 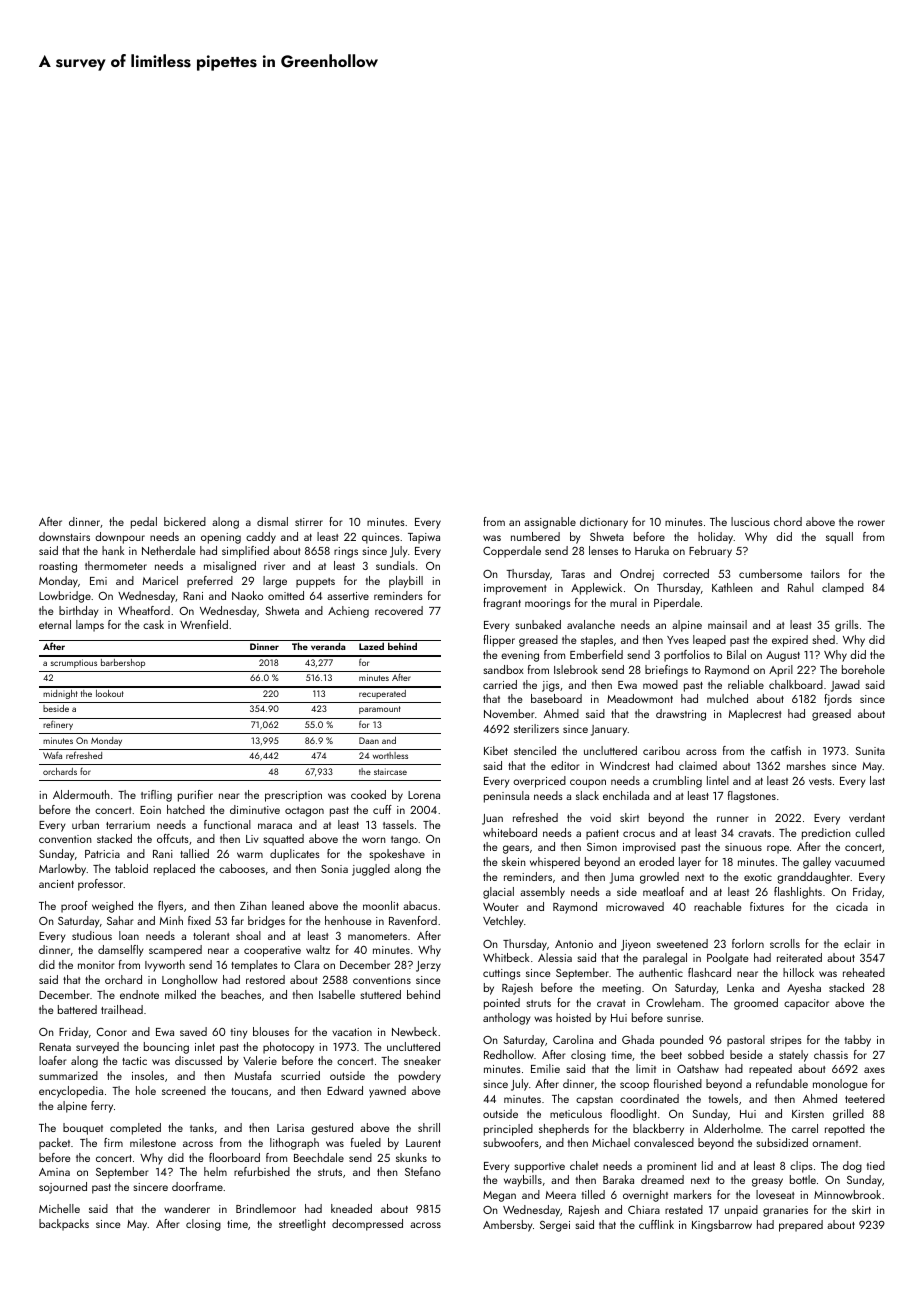 What do you see at coordinates (501, 907) in the screenshot?
I see `Wouter` at bounding box center [501, 907].
